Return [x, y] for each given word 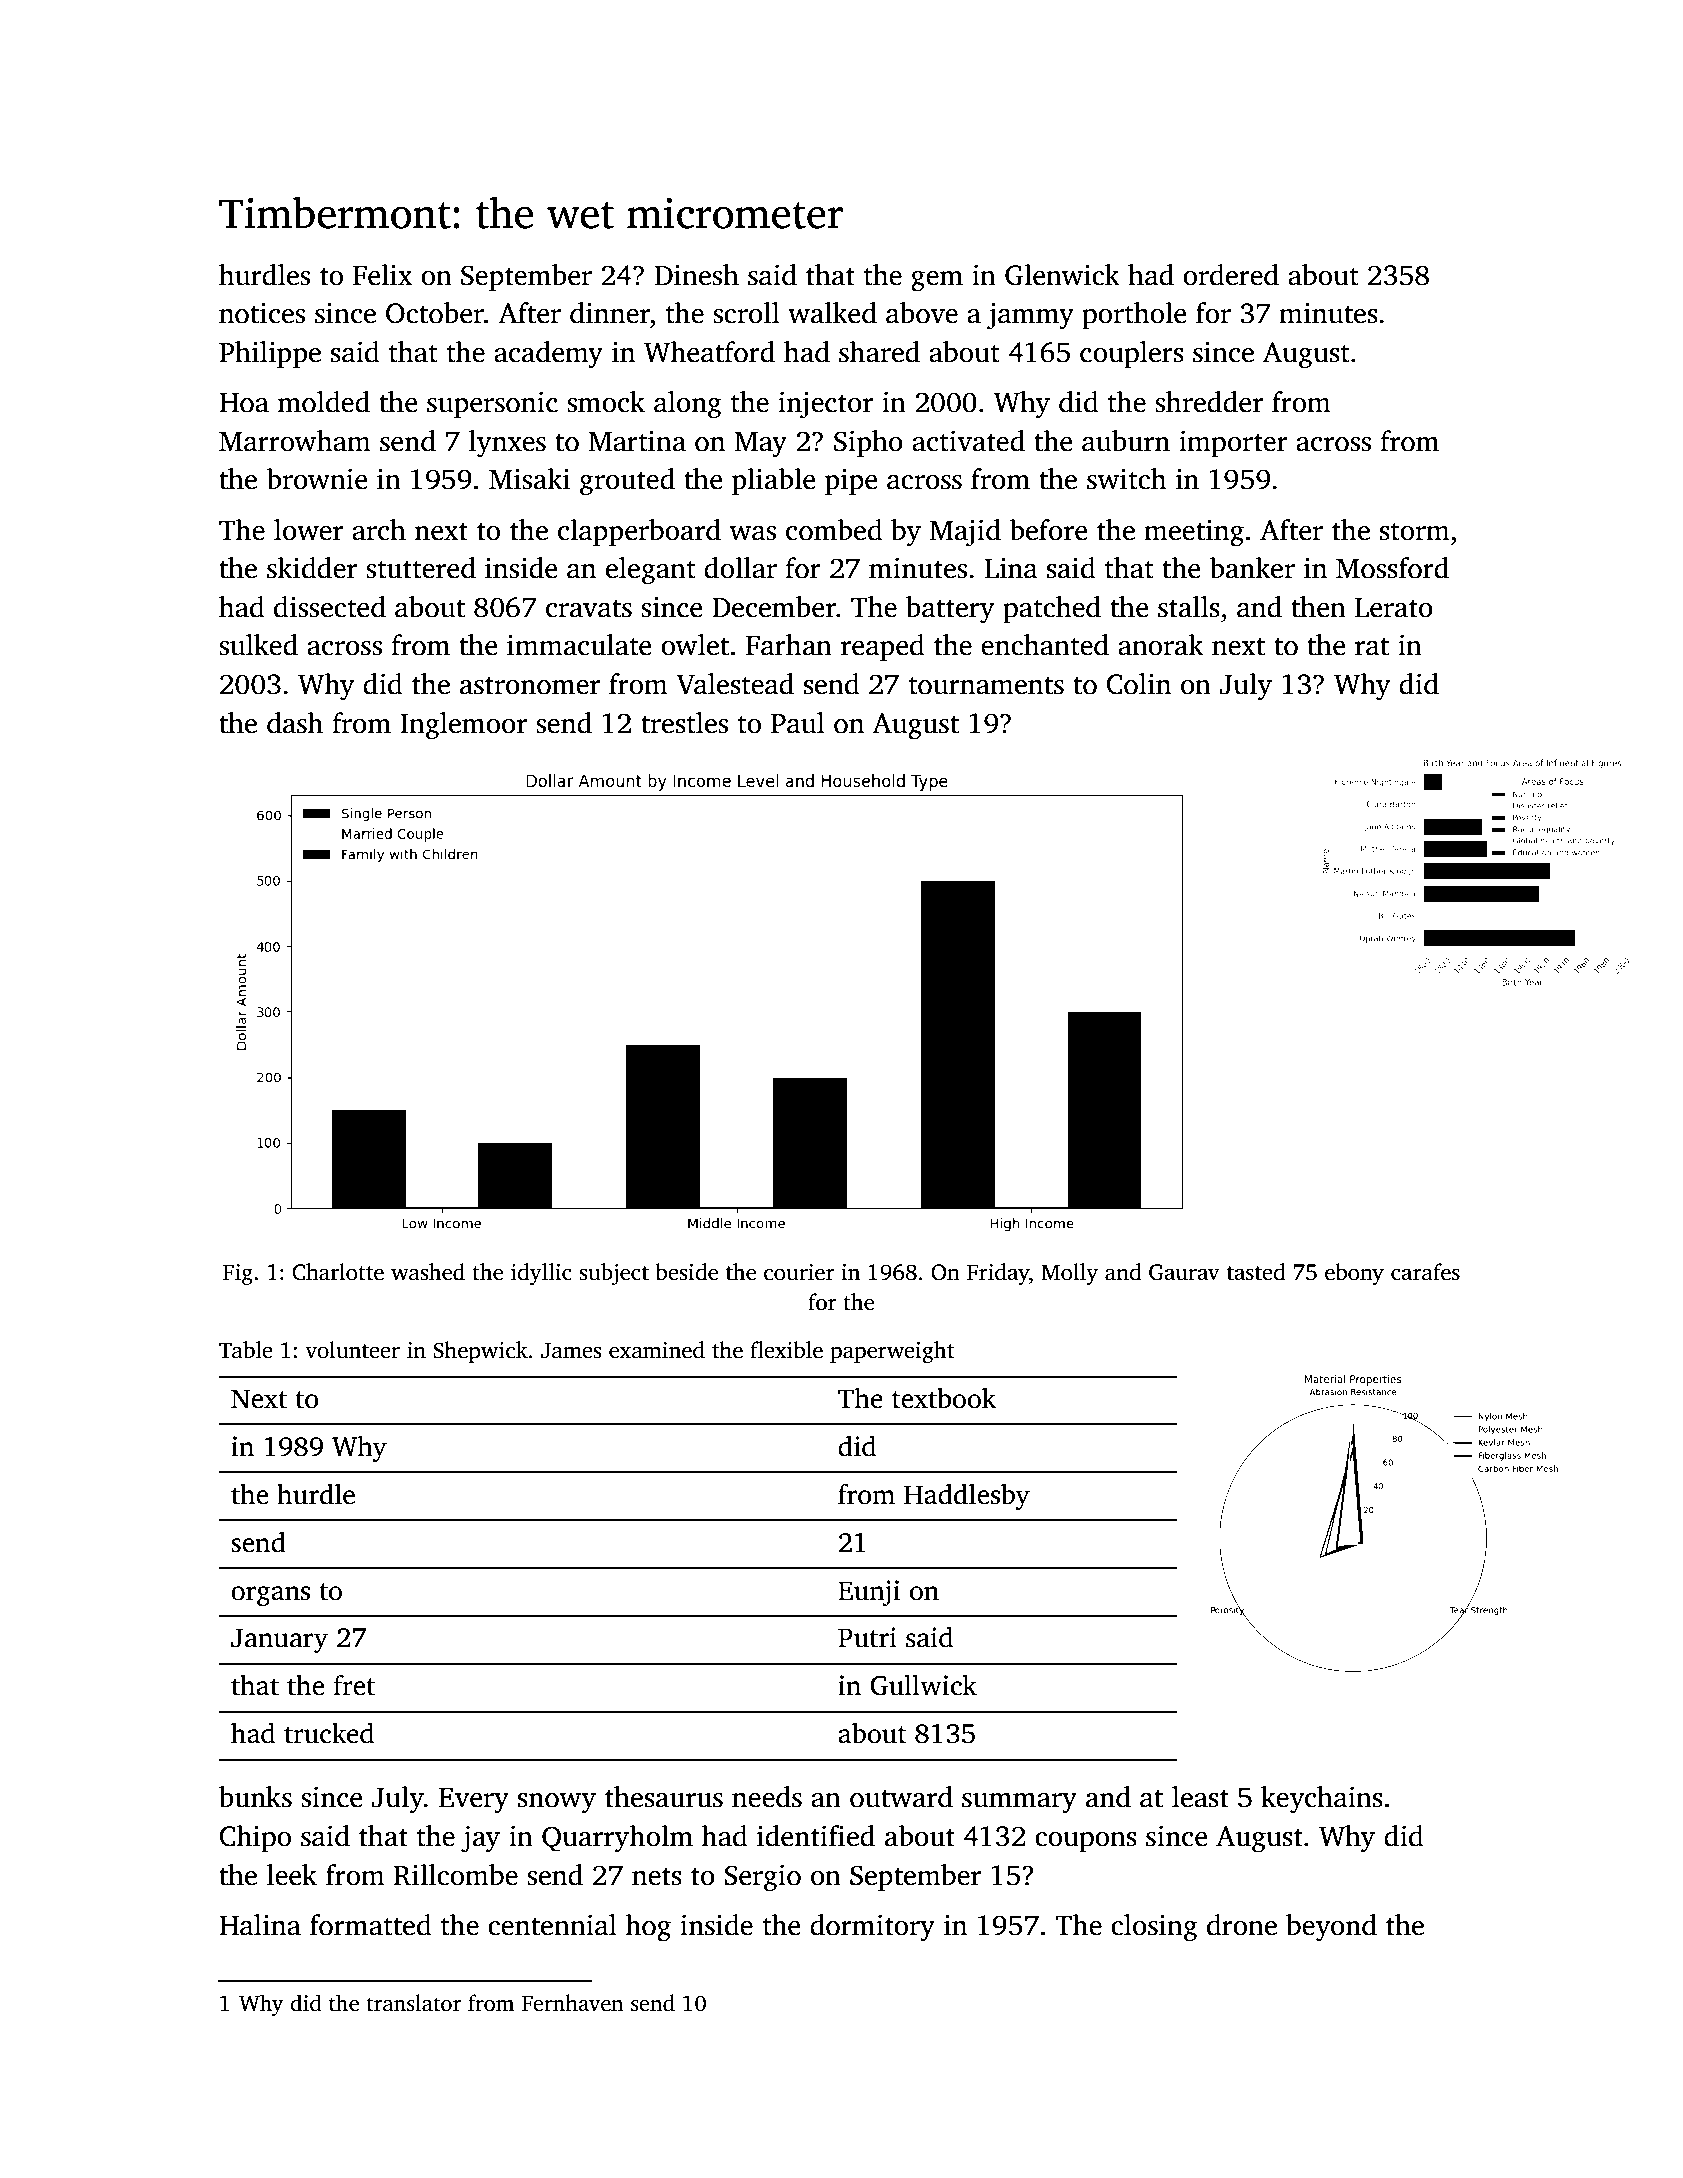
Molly [1069, 1274]
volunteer [352, 1350]
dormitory [872, 1928]
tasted [1256, 1272]
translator [414, 2003]
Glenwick [1062, 275]
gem [937, 281]
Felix [382, 275]
